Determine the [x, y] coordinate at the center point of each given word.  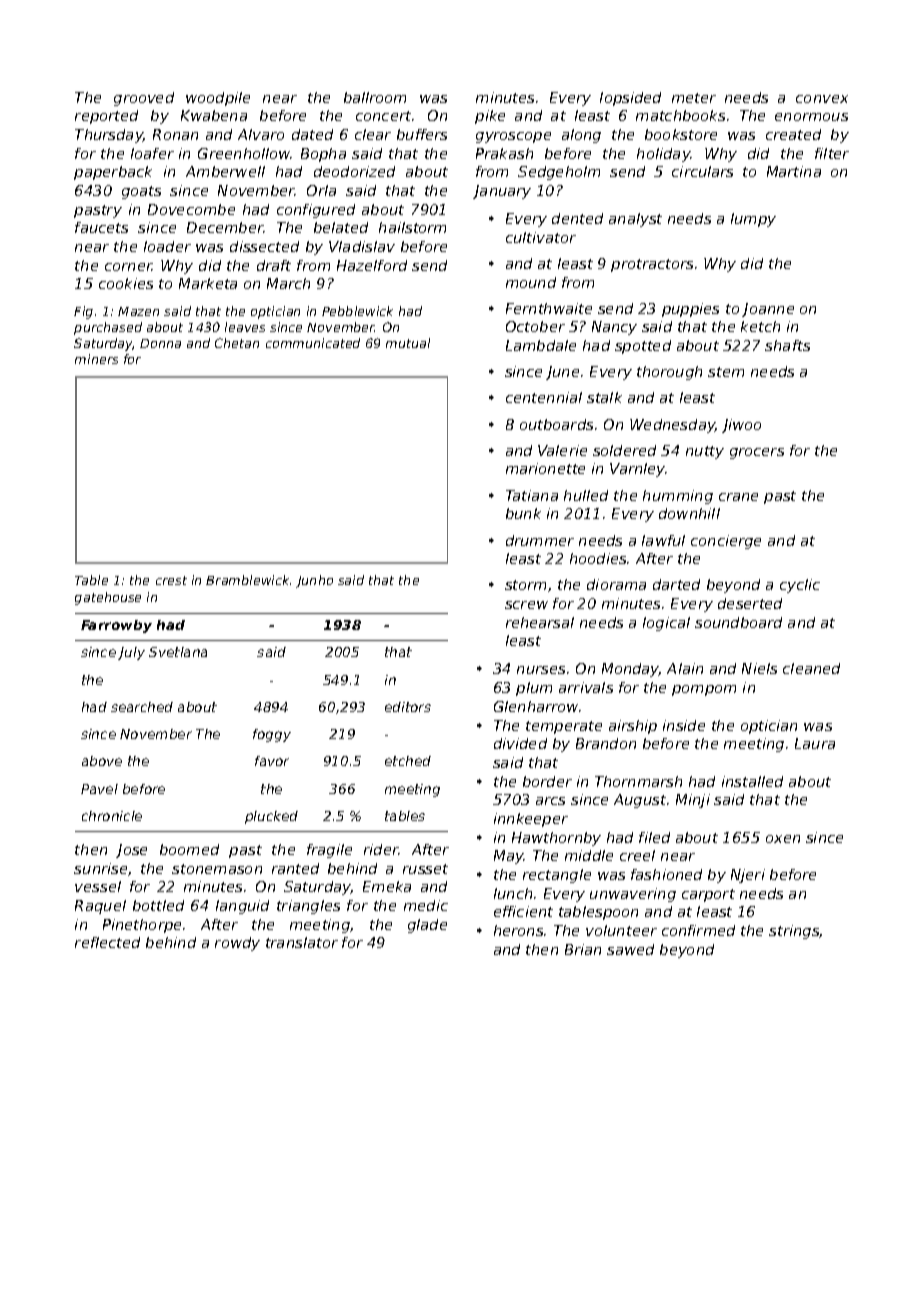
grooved [144, 99]
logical [666, 624]
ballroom [375, 97]
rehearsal [540, 622]
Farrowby [116, 626]
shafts [787, 345]
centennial [544, 397]
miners [96, 359]
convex [822, 99]
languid [242, 907]
